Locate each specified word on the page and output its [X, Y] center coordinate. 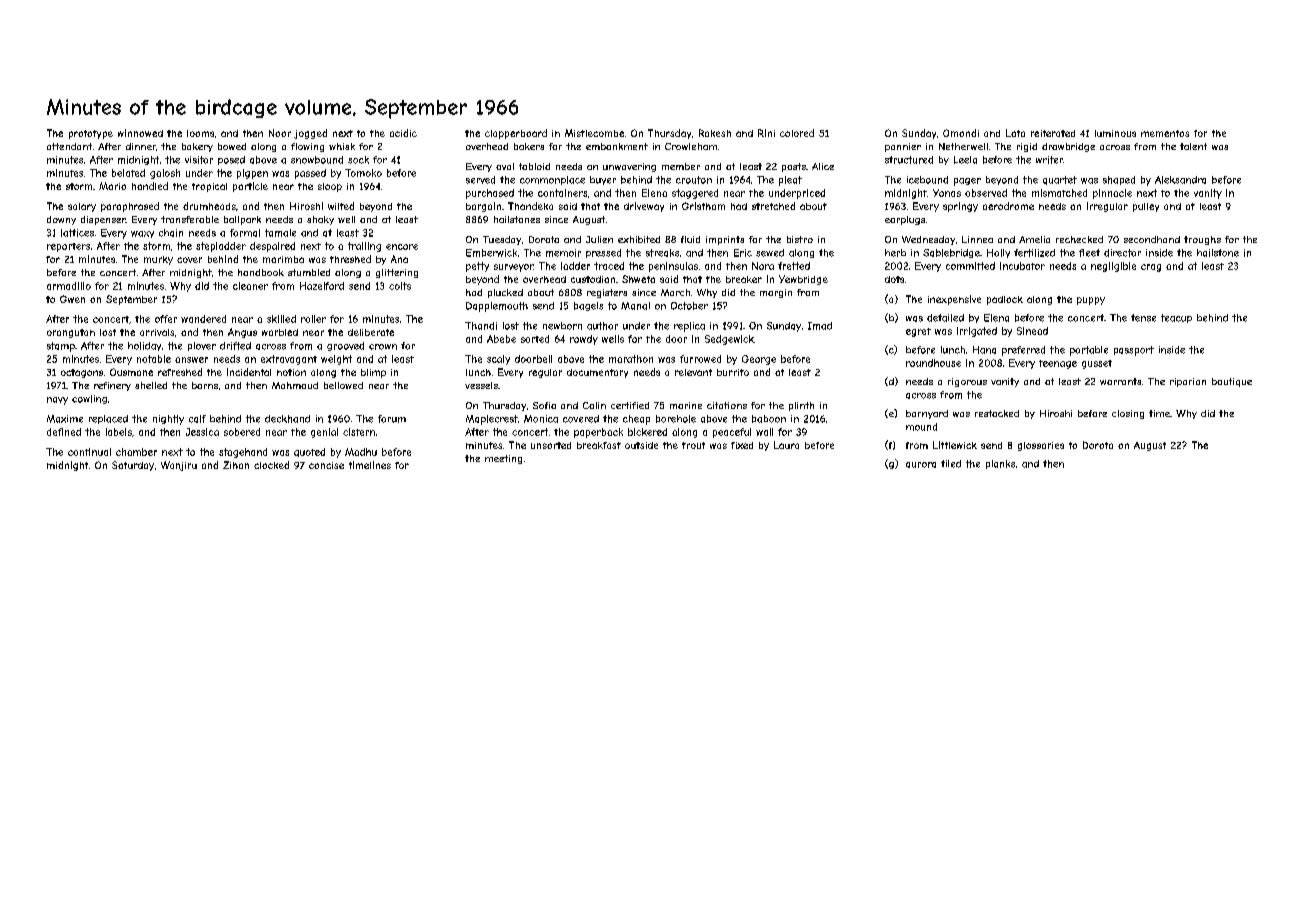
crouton [694, 180]
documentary [597, 373]
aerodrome [1008, 206]
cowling [89, 399]
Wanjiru [179, 466]
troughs [1202, 240]
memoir [563, 253]
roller [313, 319]
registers [607, 293]
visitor [199, 160]
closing [1128, 414]
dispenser [103, 220]
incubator [1022, 266]
